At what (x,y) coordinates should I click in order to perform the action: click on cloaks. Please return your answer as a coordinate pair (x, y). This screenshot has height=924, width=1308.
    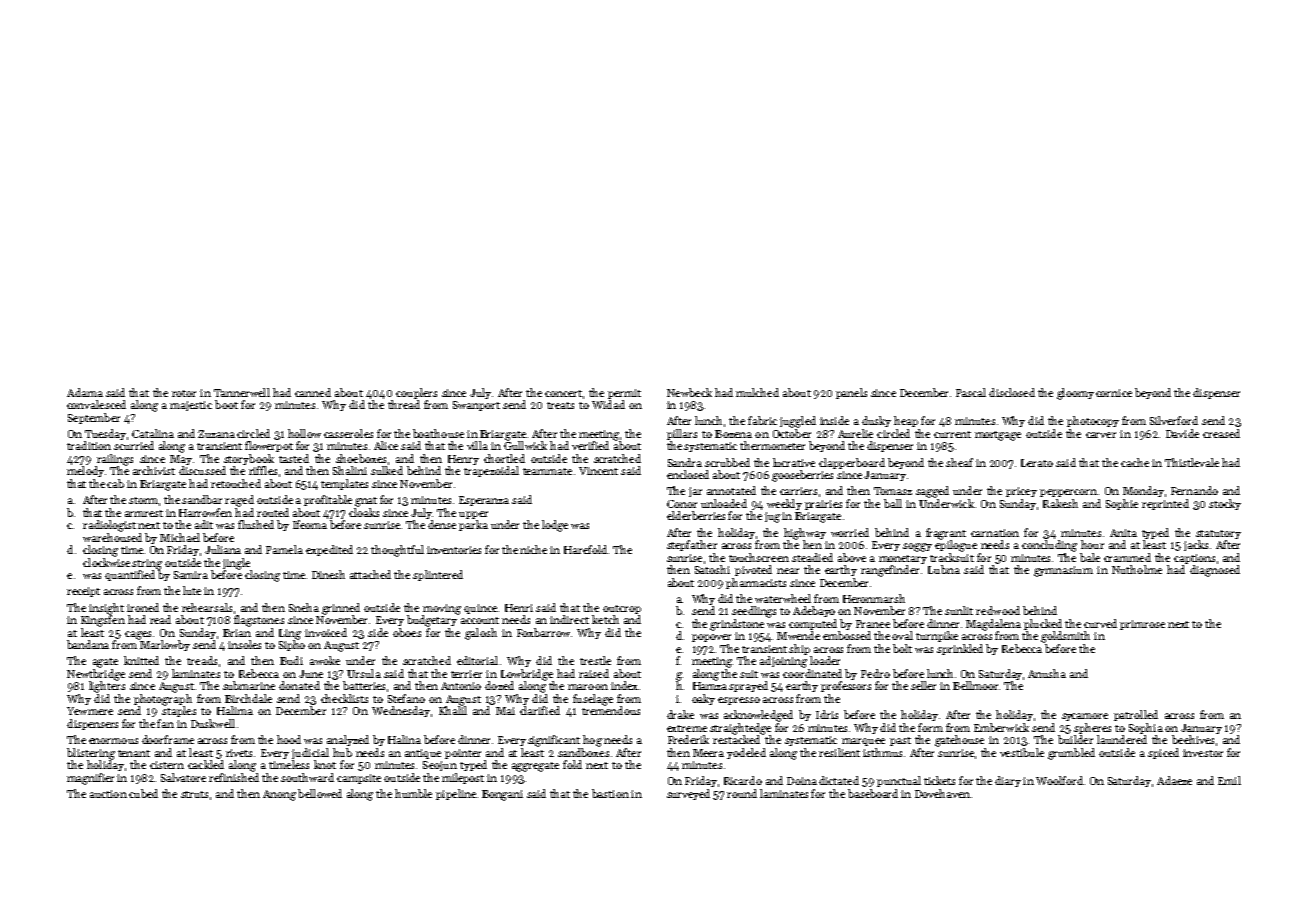
    Looking at the image, I should click on (364, 512).
